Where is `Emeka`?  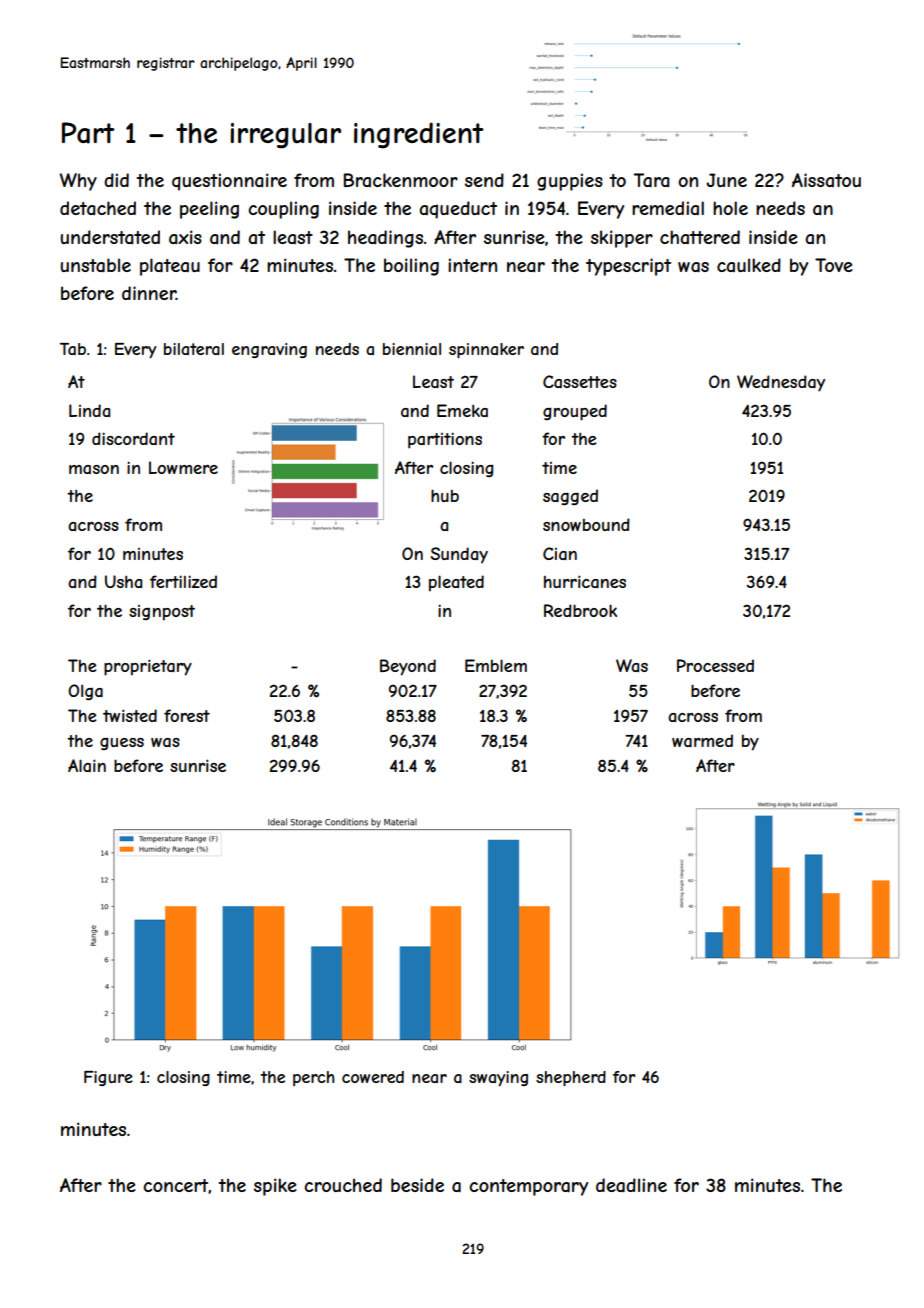 Emeka is located at coordinates (462, 410).
